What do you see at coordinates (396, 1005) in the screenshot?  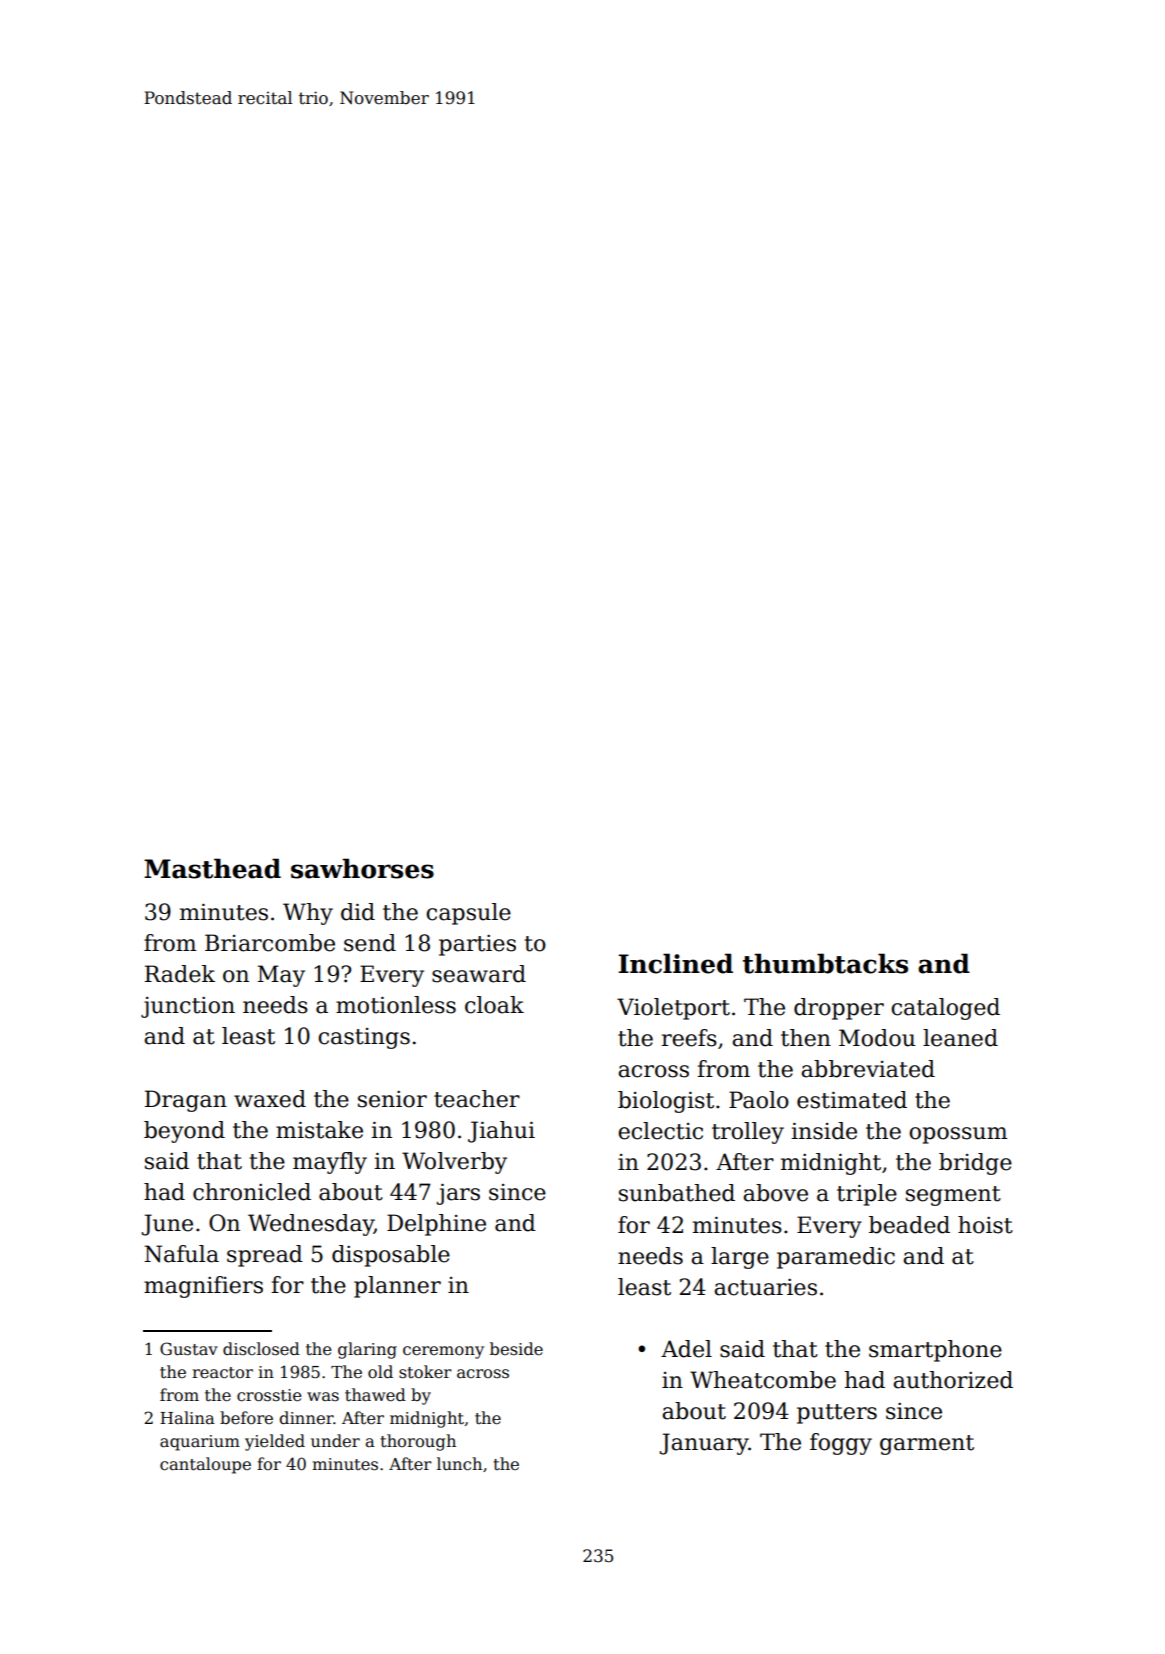 I see `motionless` at bounding box center [396, 1005].
